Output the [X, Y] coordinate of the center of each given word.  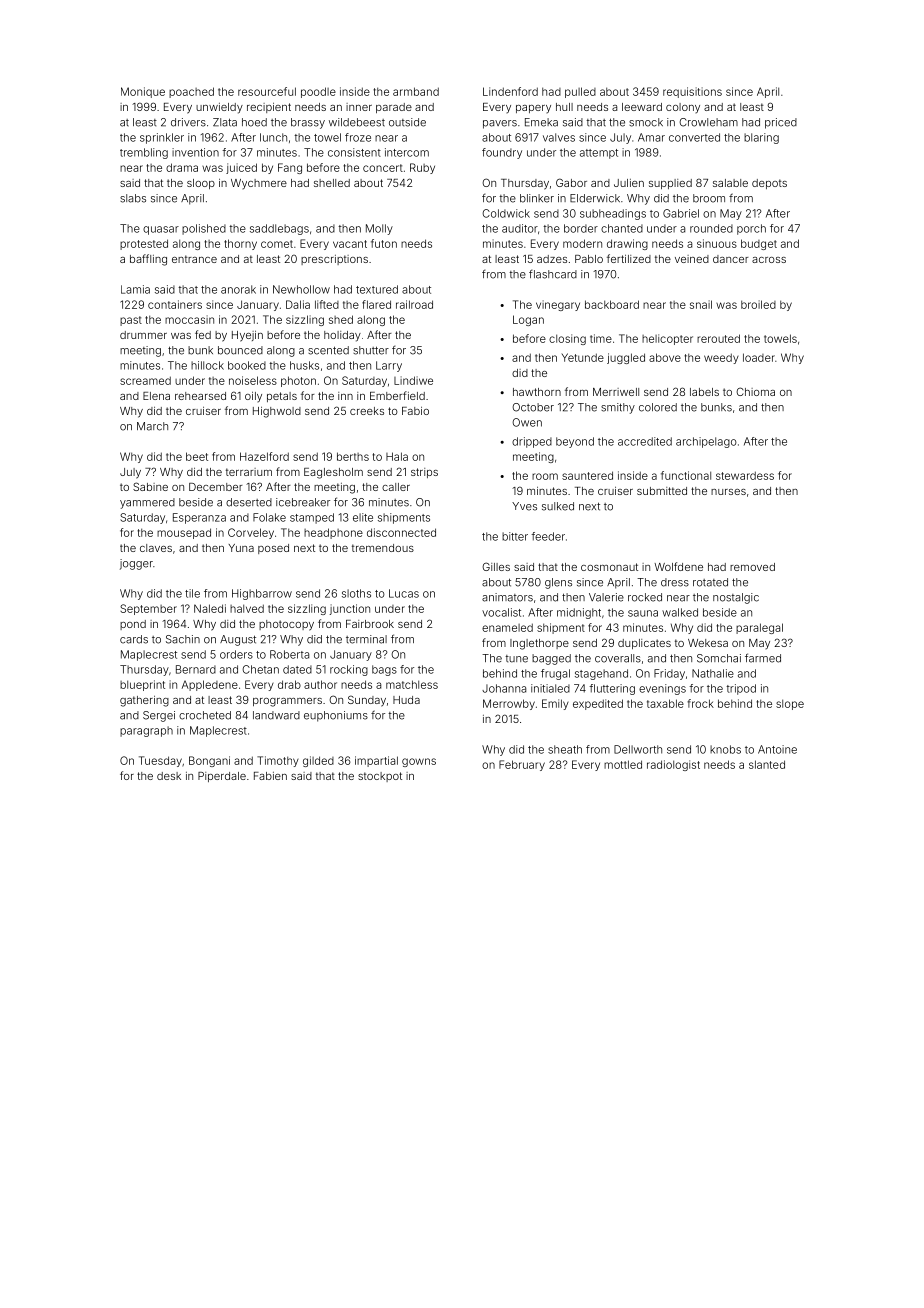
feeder [548, 536]
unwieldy [219, 108]
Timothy [278, 761]
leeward [642, 107]
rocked [645, 597]
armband [416, 91]
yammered [147, 503]
